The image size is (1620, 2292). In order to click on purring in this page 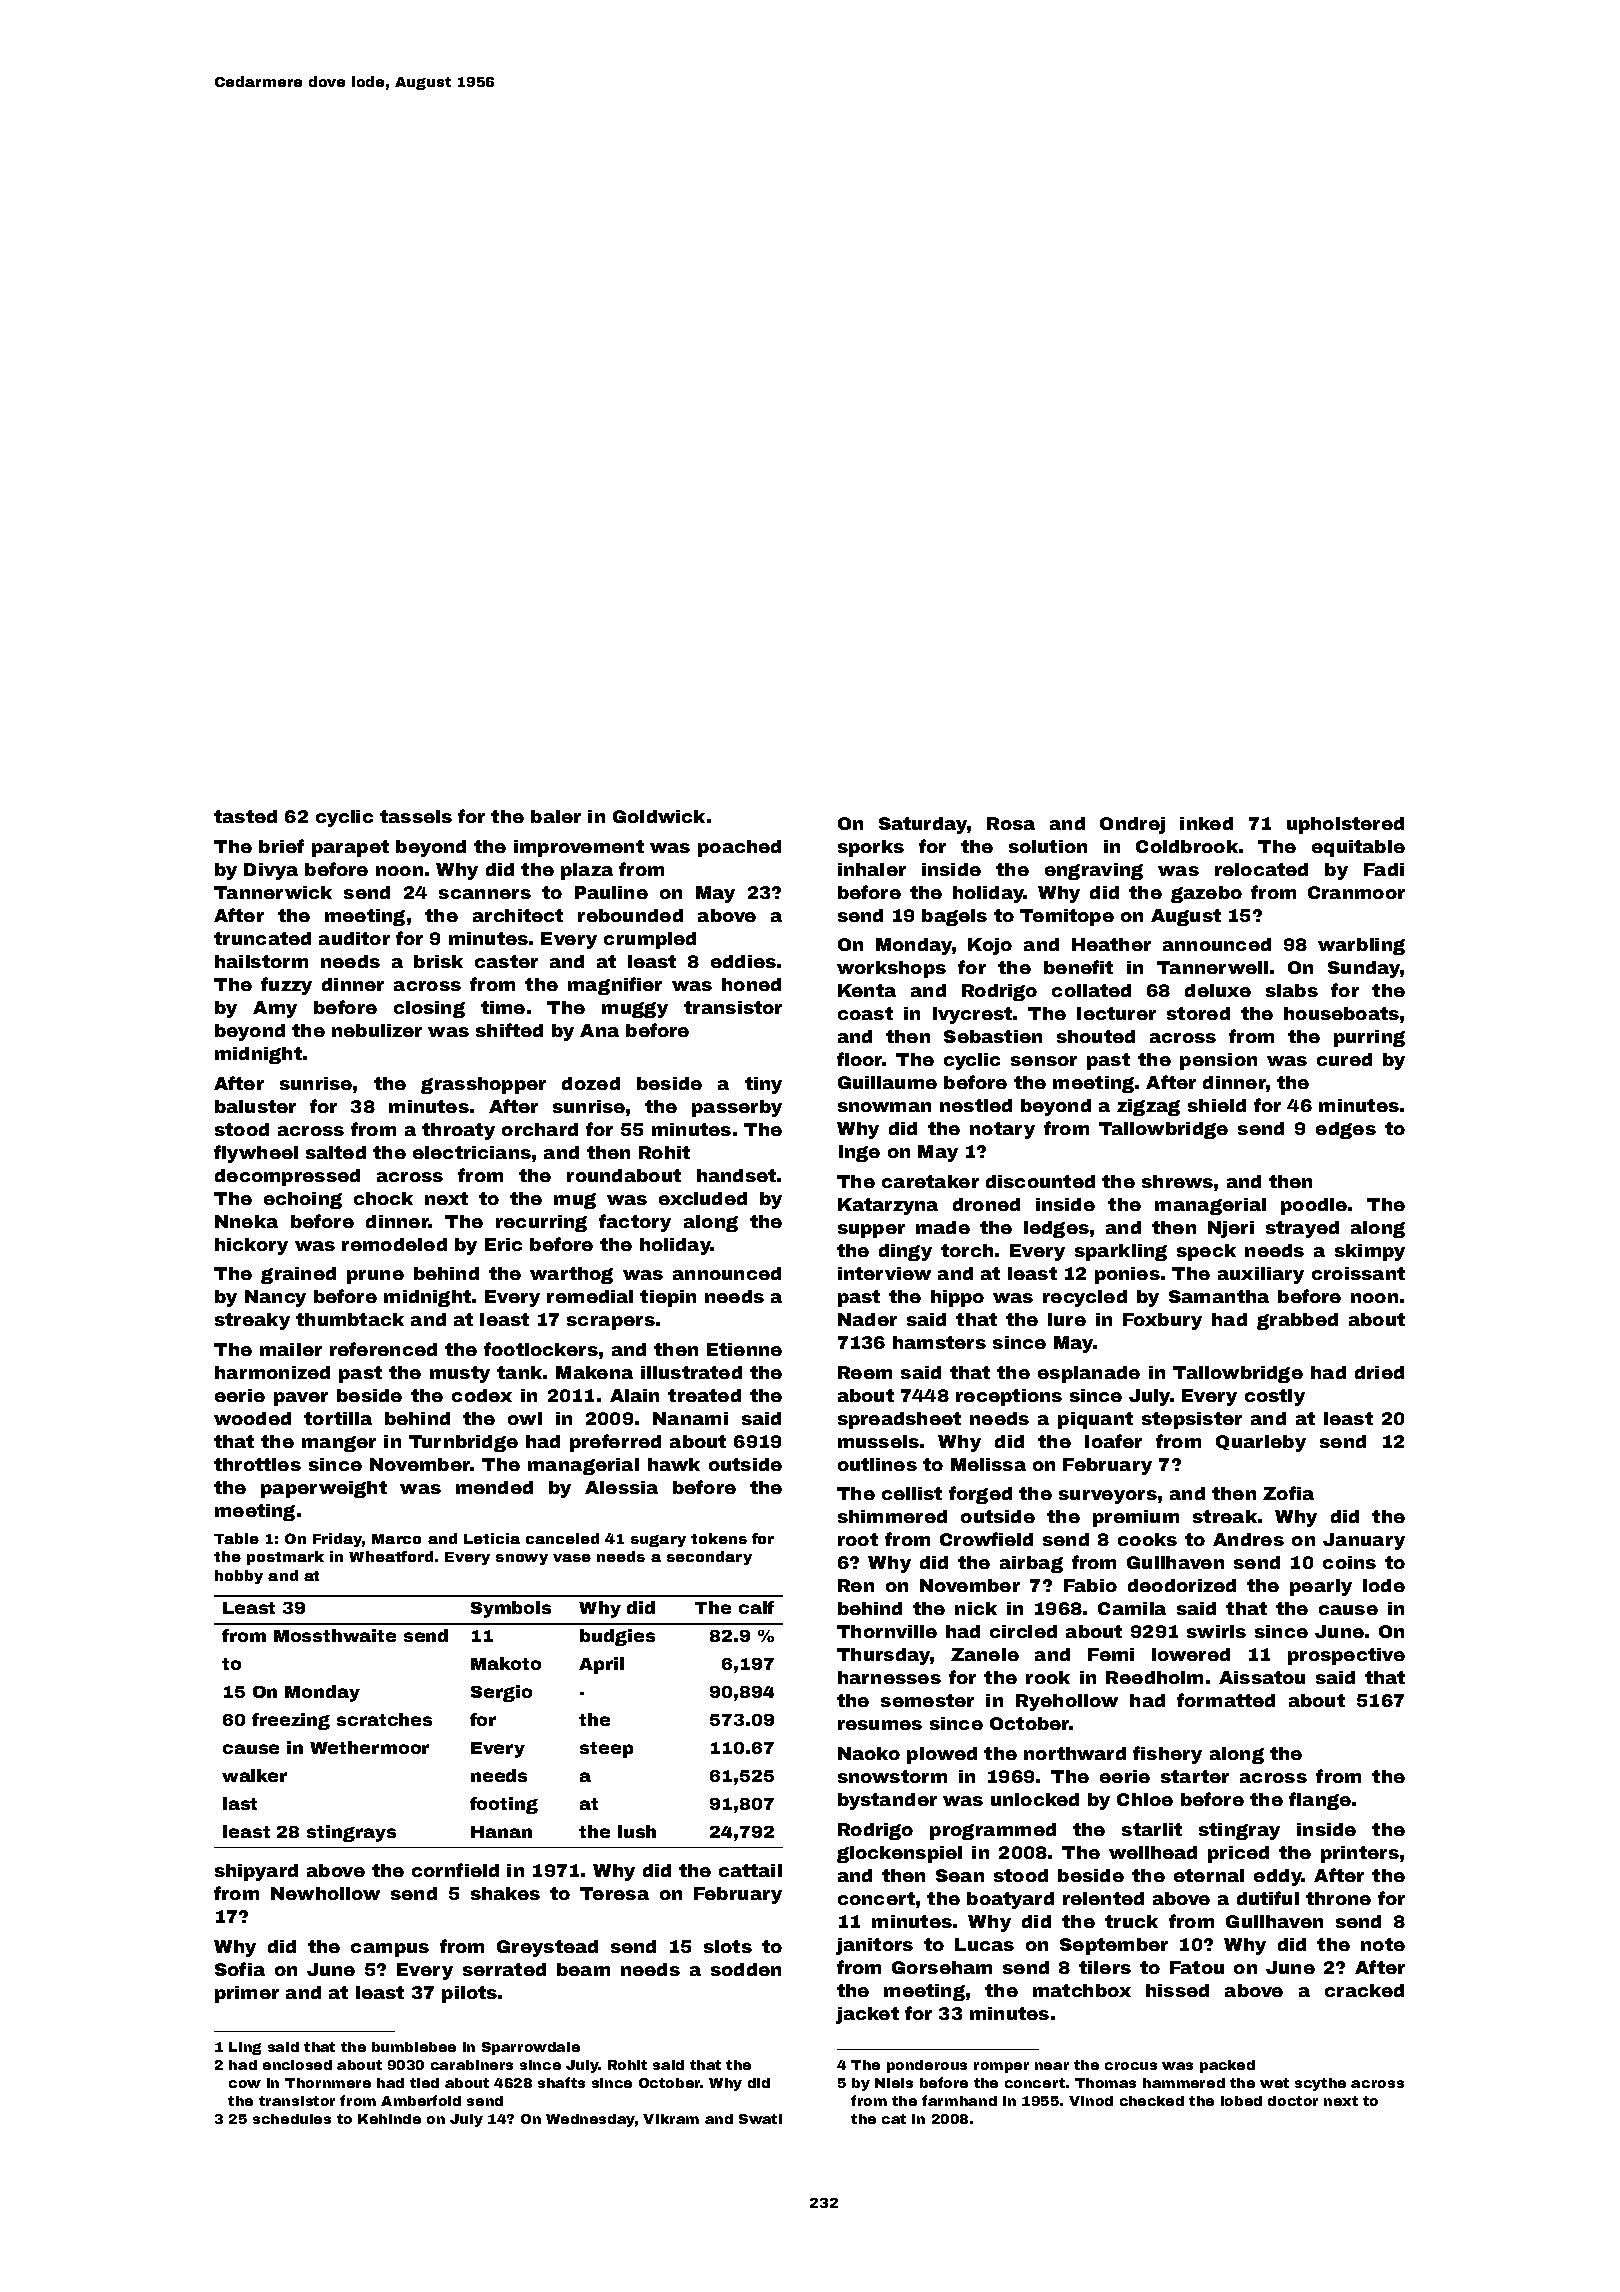, I will do `click(1369, 1038)`.
